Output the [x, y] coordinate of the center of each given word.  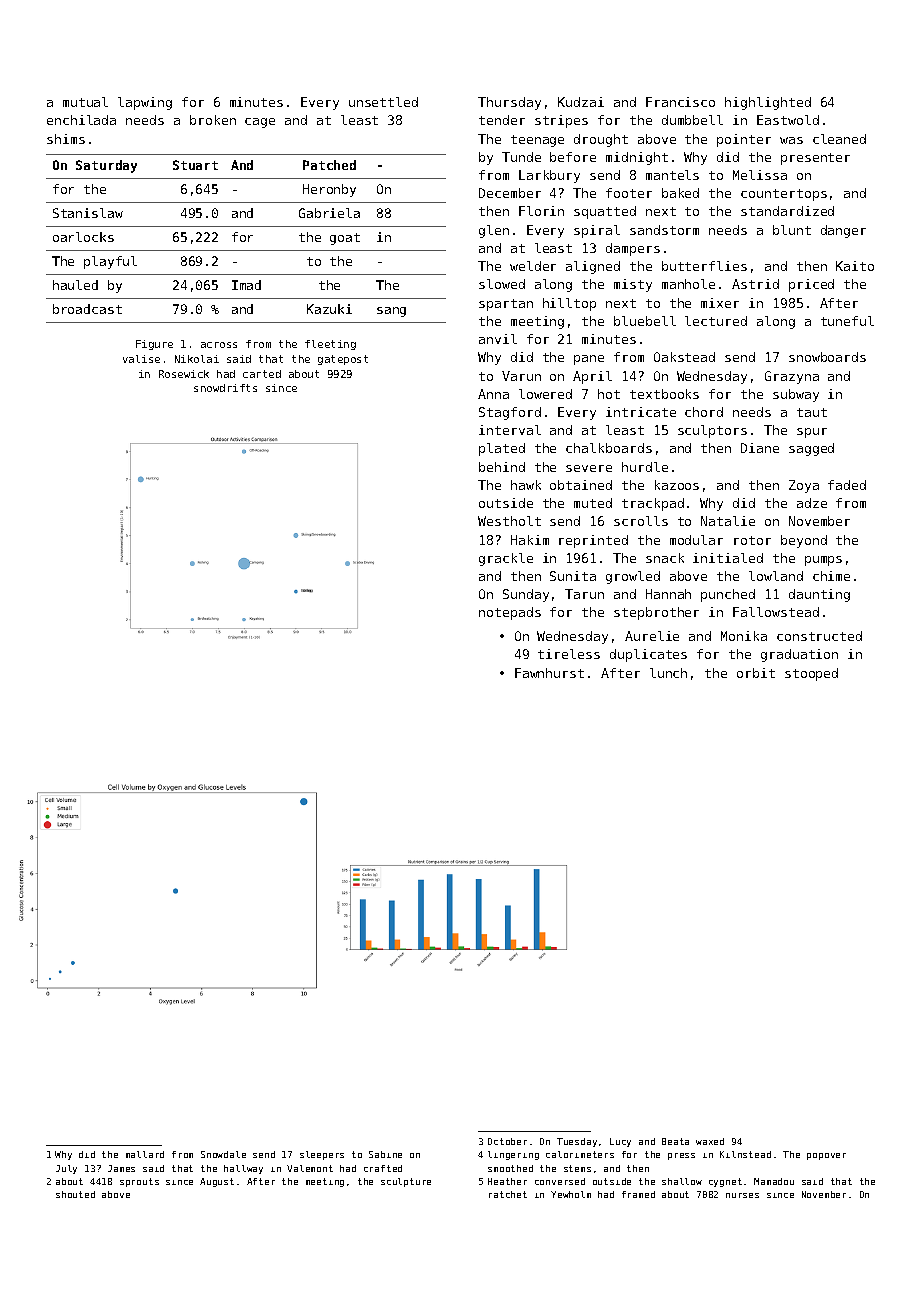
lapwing [145, 103]
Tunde [521, 157]
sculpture [406, 1182]
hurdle [645, 467]
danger [843, 231]
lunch [668, 673]
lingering [513, 1155]
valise [141, 359]
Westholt [509, 521]
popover [826, 1156]
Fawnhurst [549, 673]
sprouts [139, 1182]
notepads [510, 613]
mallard [145, 1154]
